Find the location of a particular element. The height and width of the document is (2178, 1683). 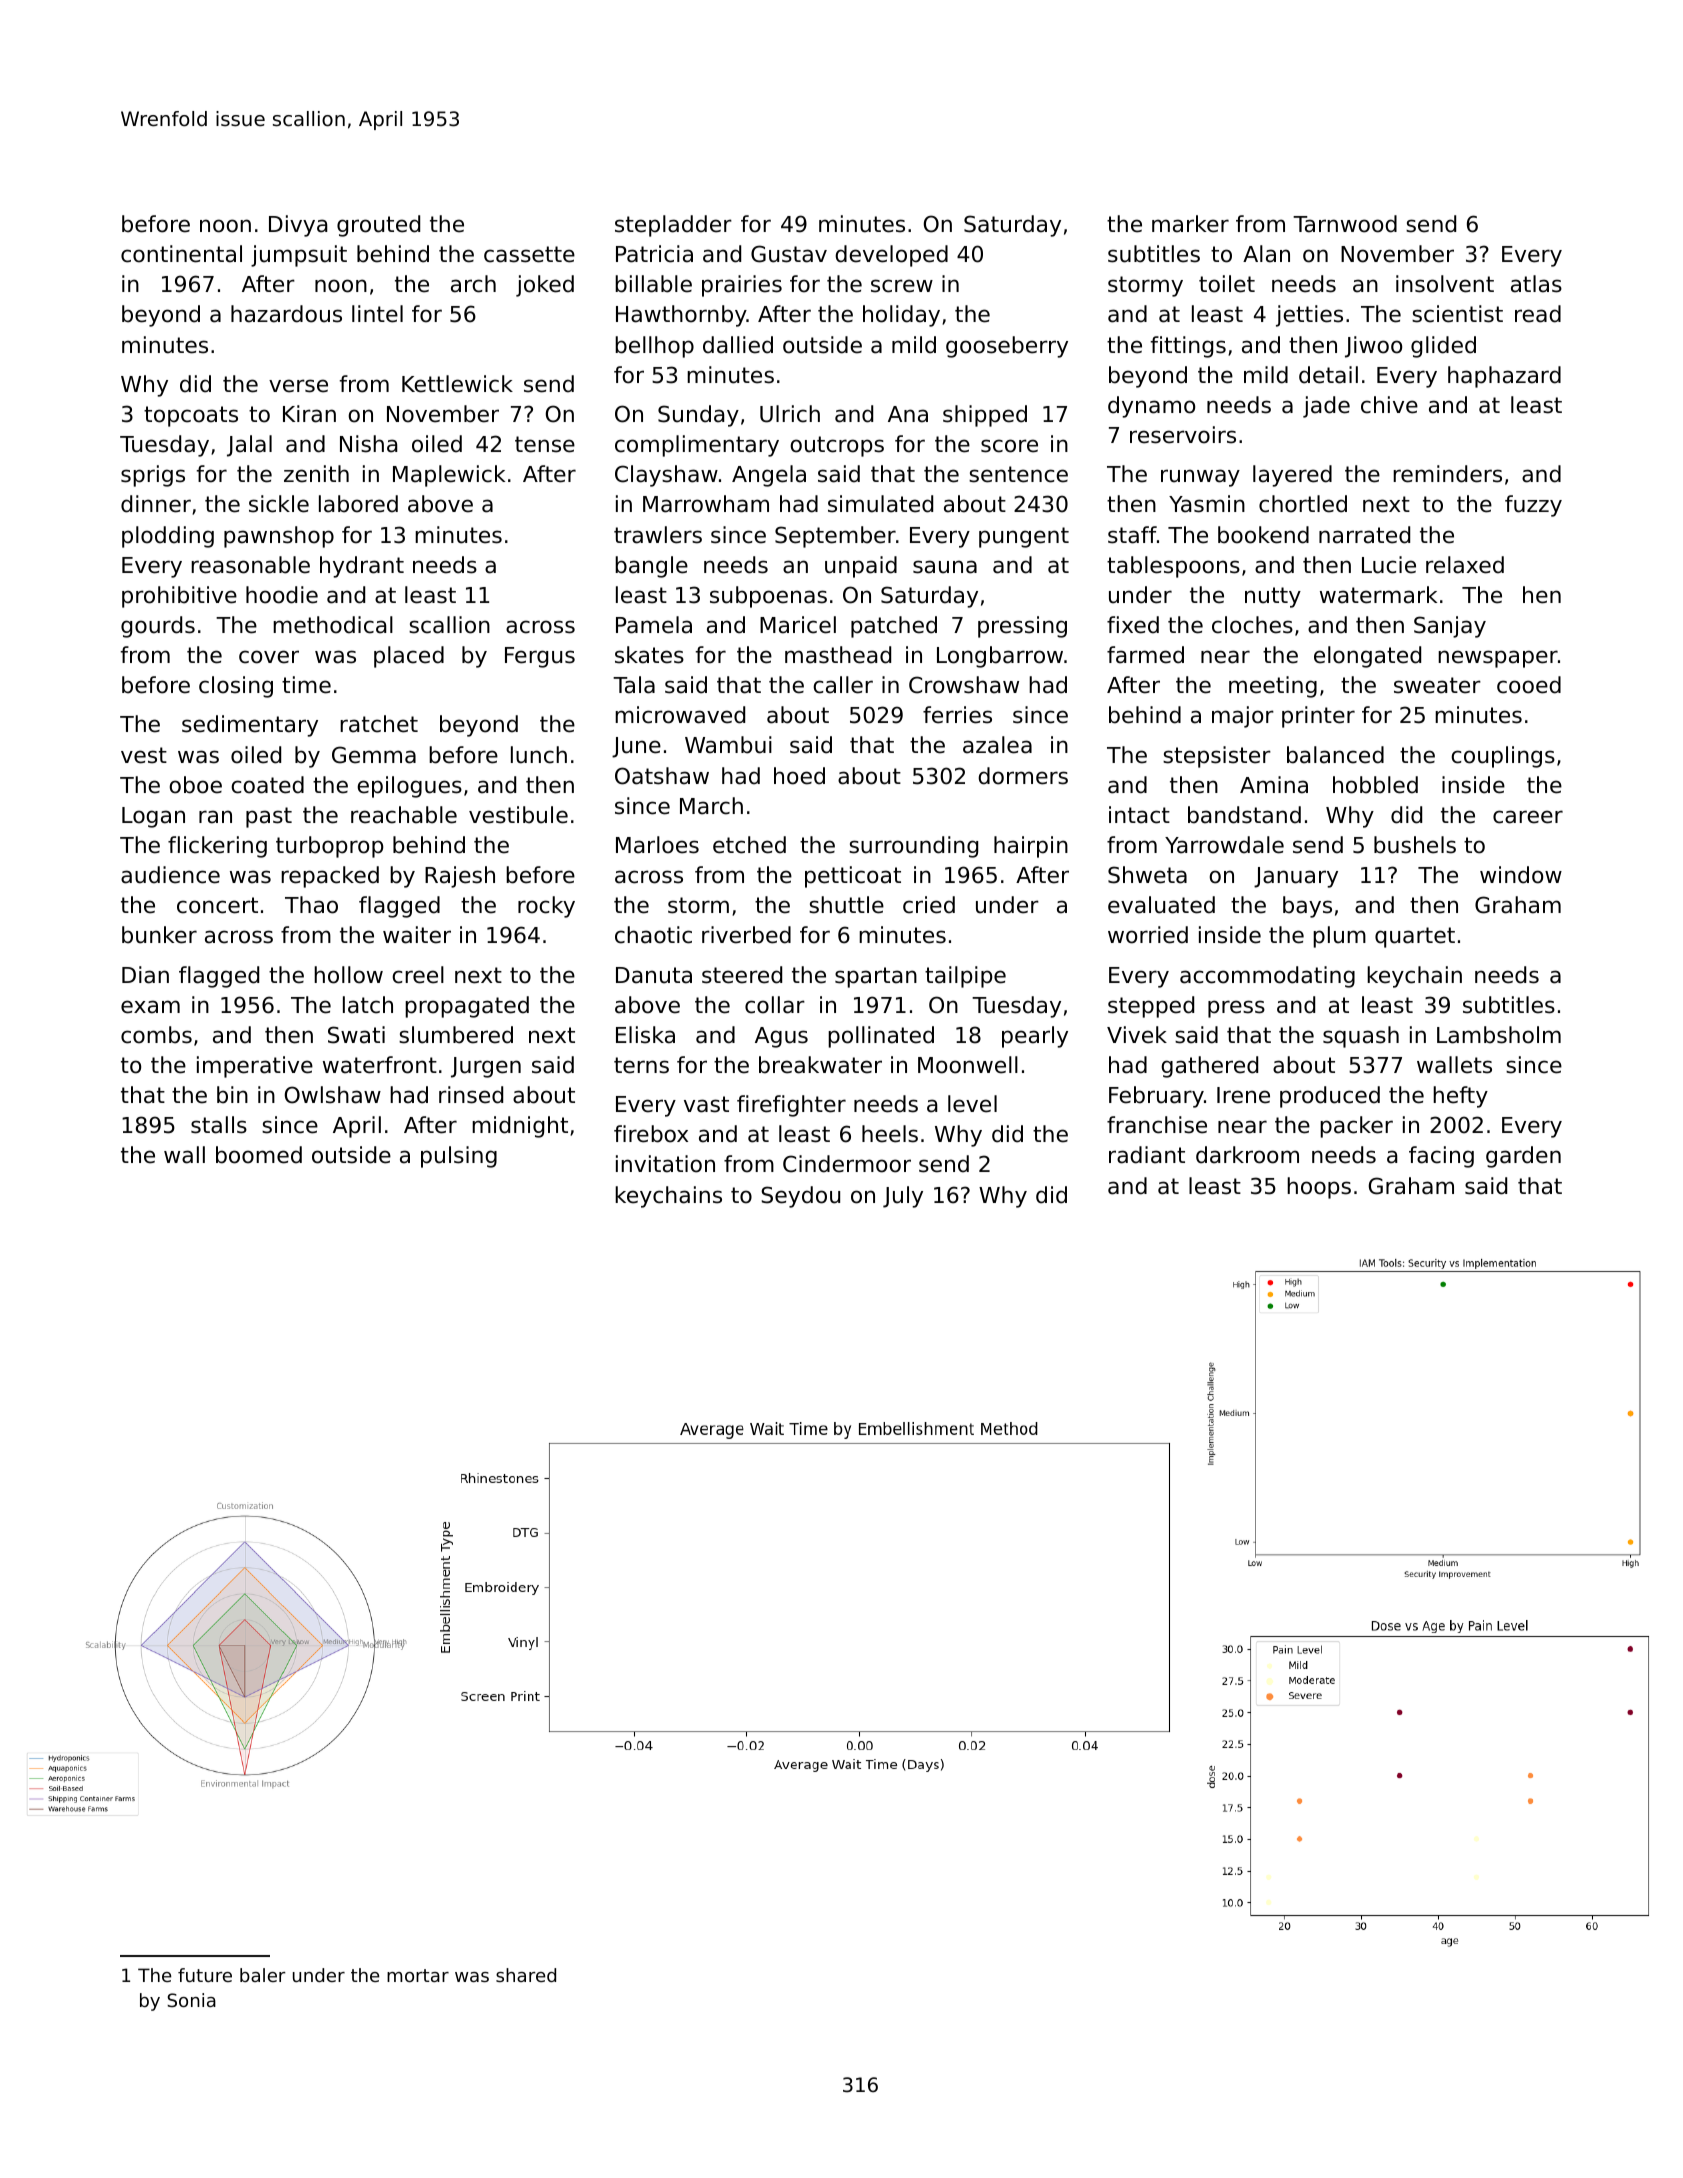

continental is located at coordinates (181, 254).
